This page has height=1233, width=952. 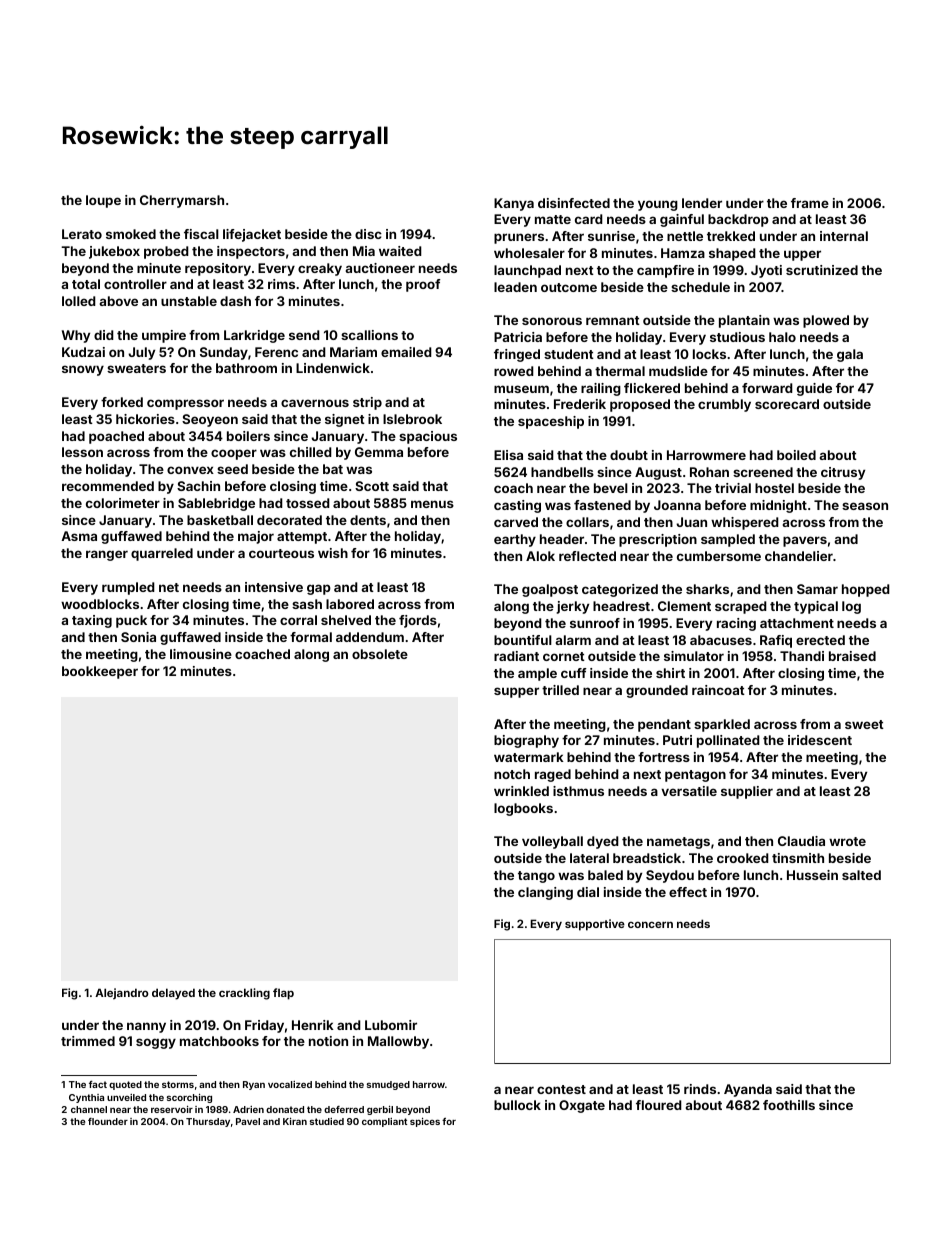 I want to click on Lerato, so click(x=82, y=234).
